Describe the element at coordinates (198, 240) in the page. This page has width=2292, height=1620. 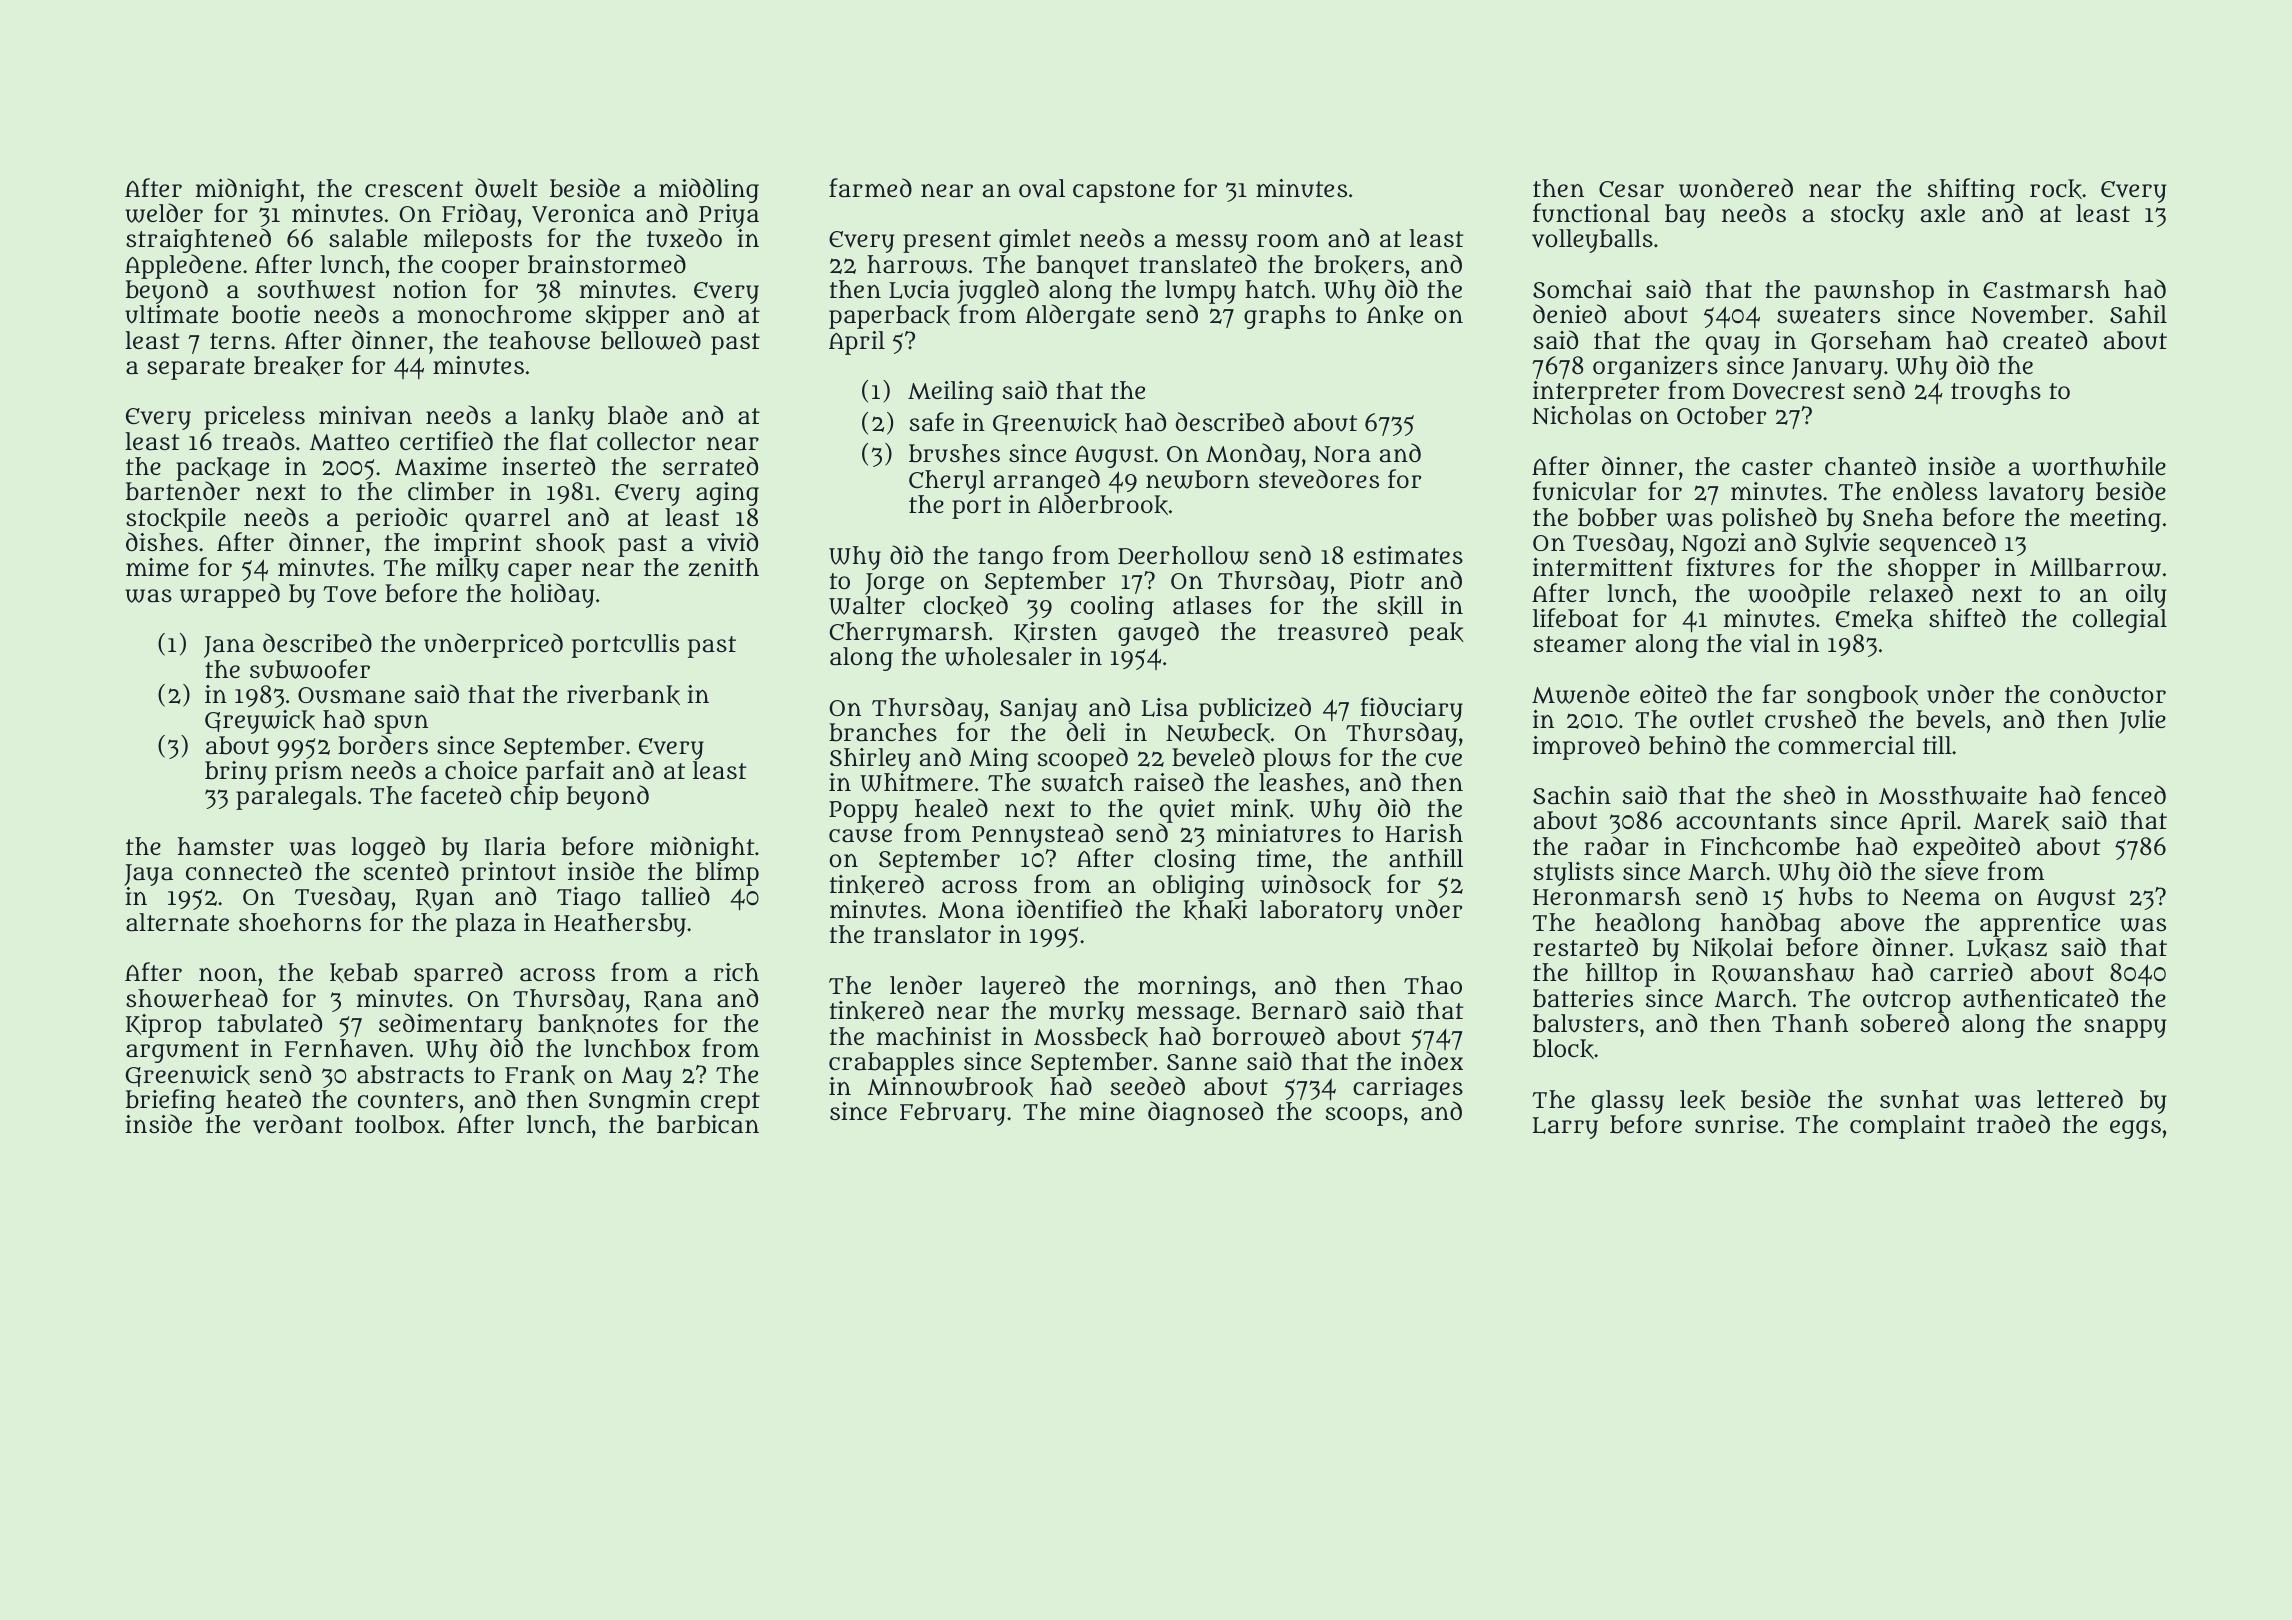
I see `straightened` at that location.
